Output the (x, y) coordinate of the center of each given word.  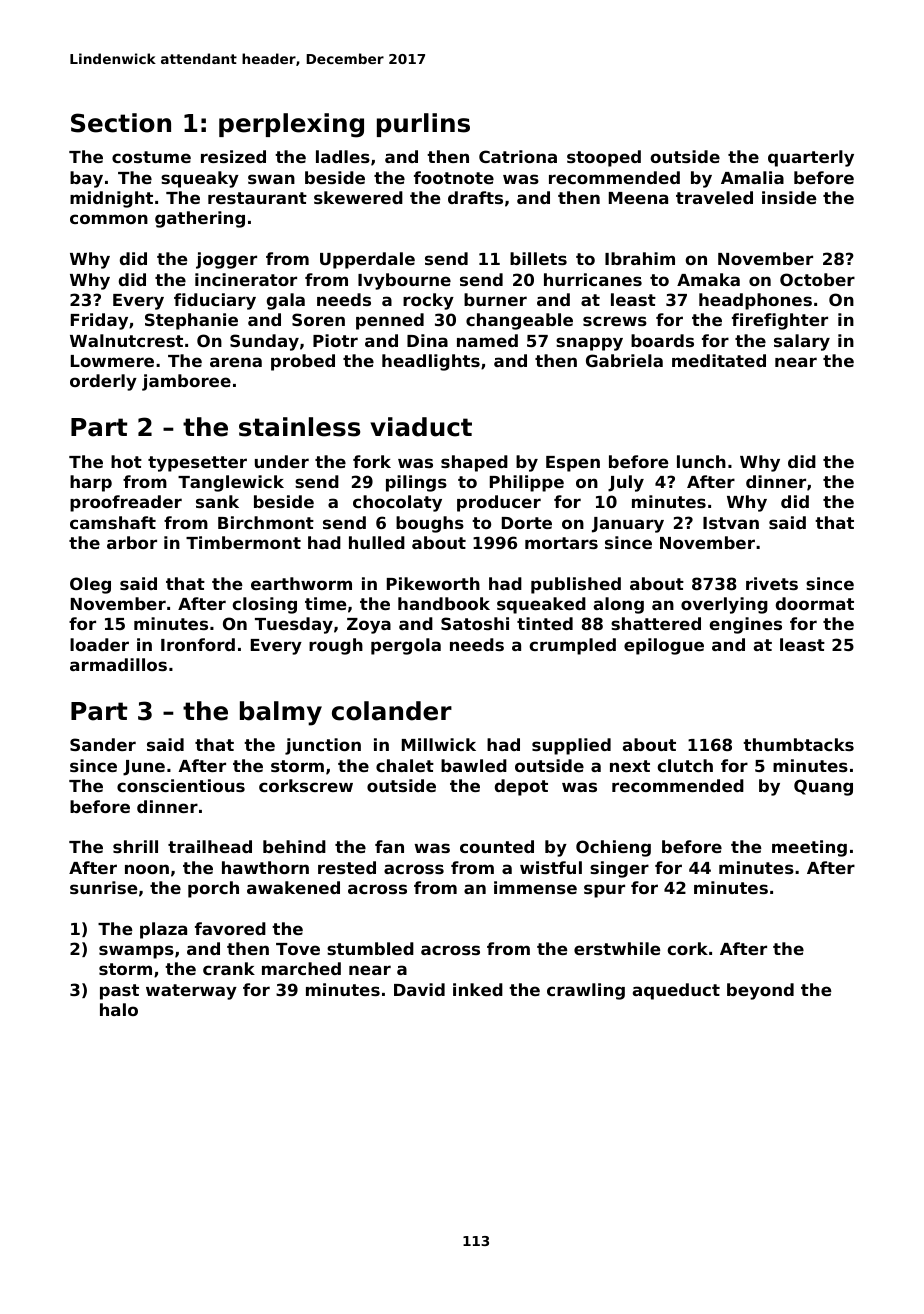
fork (372, 461)
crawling (586, 991)
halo (119, 1009)
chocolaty (397, 503)
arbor (132, 542)
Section (121, 123)
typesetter (197, 464)
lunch (701, 461)
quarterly (811, 158)
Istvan (731, 523)
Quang (823, 787)
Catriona (518, 156)
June (144, 768)
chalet (405, 765)
